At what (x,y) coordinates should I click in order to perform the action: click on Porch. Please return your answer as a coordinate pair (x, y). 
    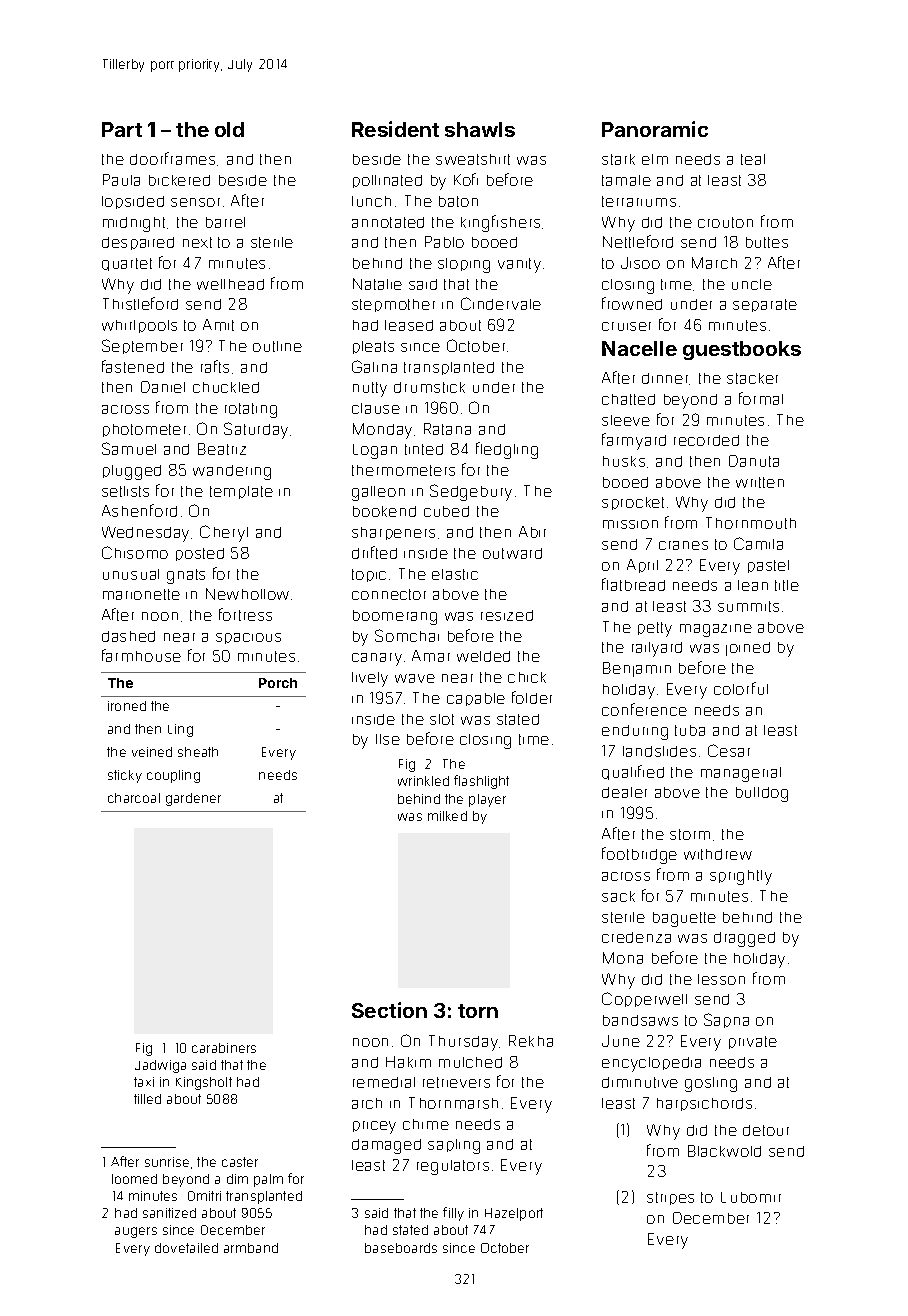
    Looking at the image, I should click on (278, 683).
